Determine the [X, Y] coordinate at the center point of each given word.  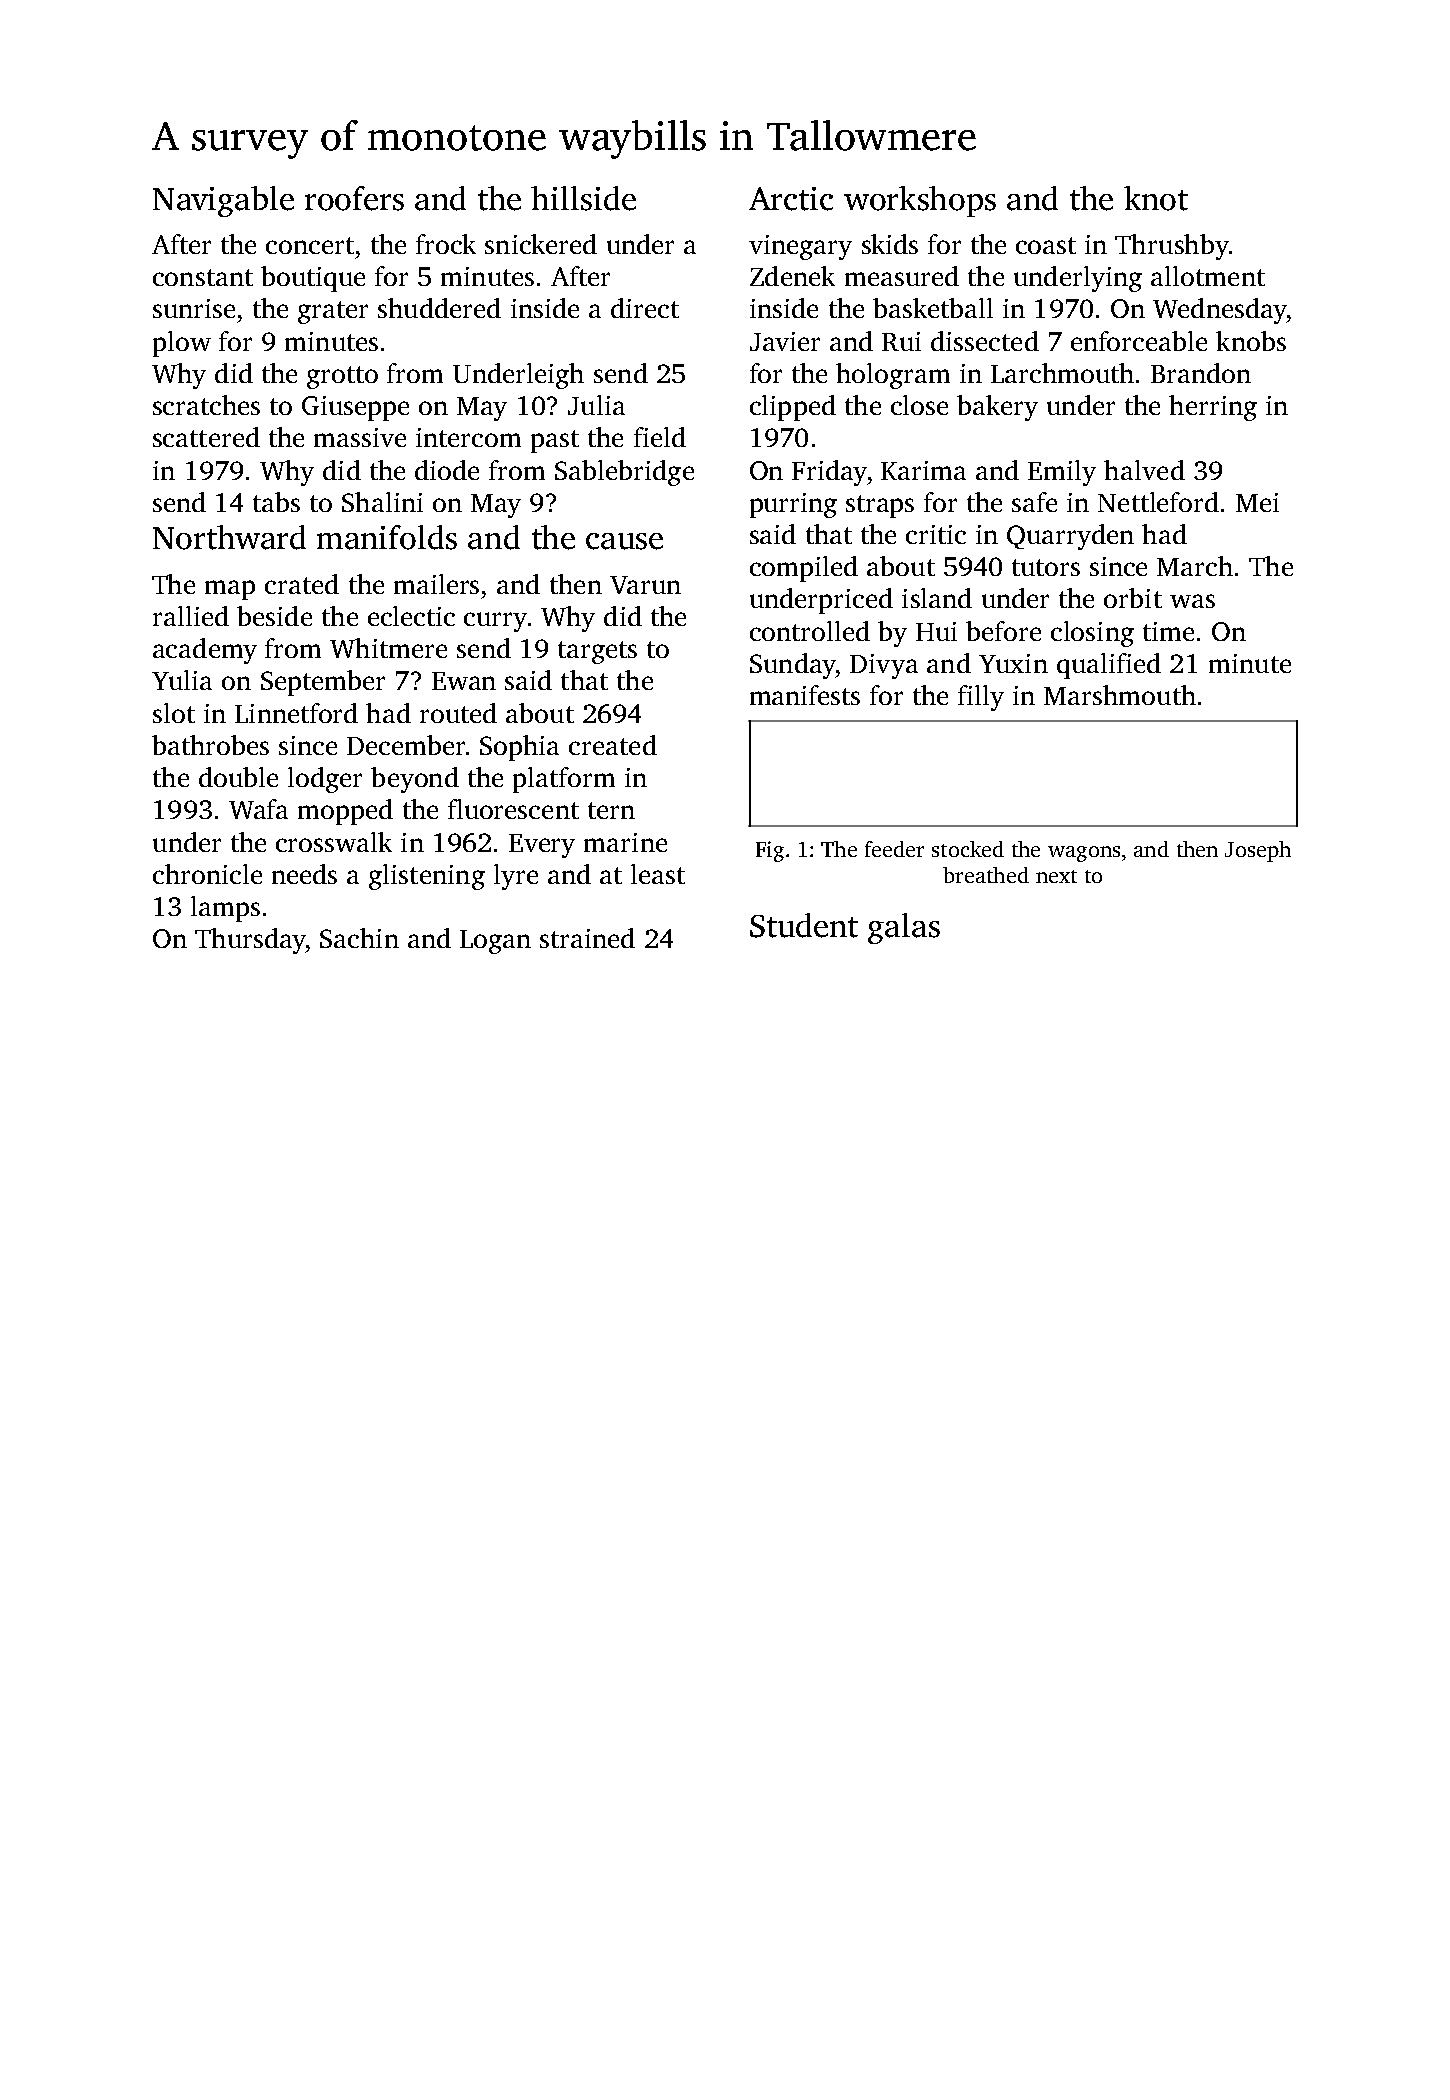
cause [624, 541]
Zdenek [792, 276]
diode [447, 470]
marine [625, 842]
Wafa [258, 809]
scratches [206, 405]
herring [1213, 408]
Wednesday [1220, 311]
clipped [793, 408]
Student [804, 925]
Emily [1062, 473]
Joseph [1258, 851]
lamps [225, 909]
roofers [354, 198]
